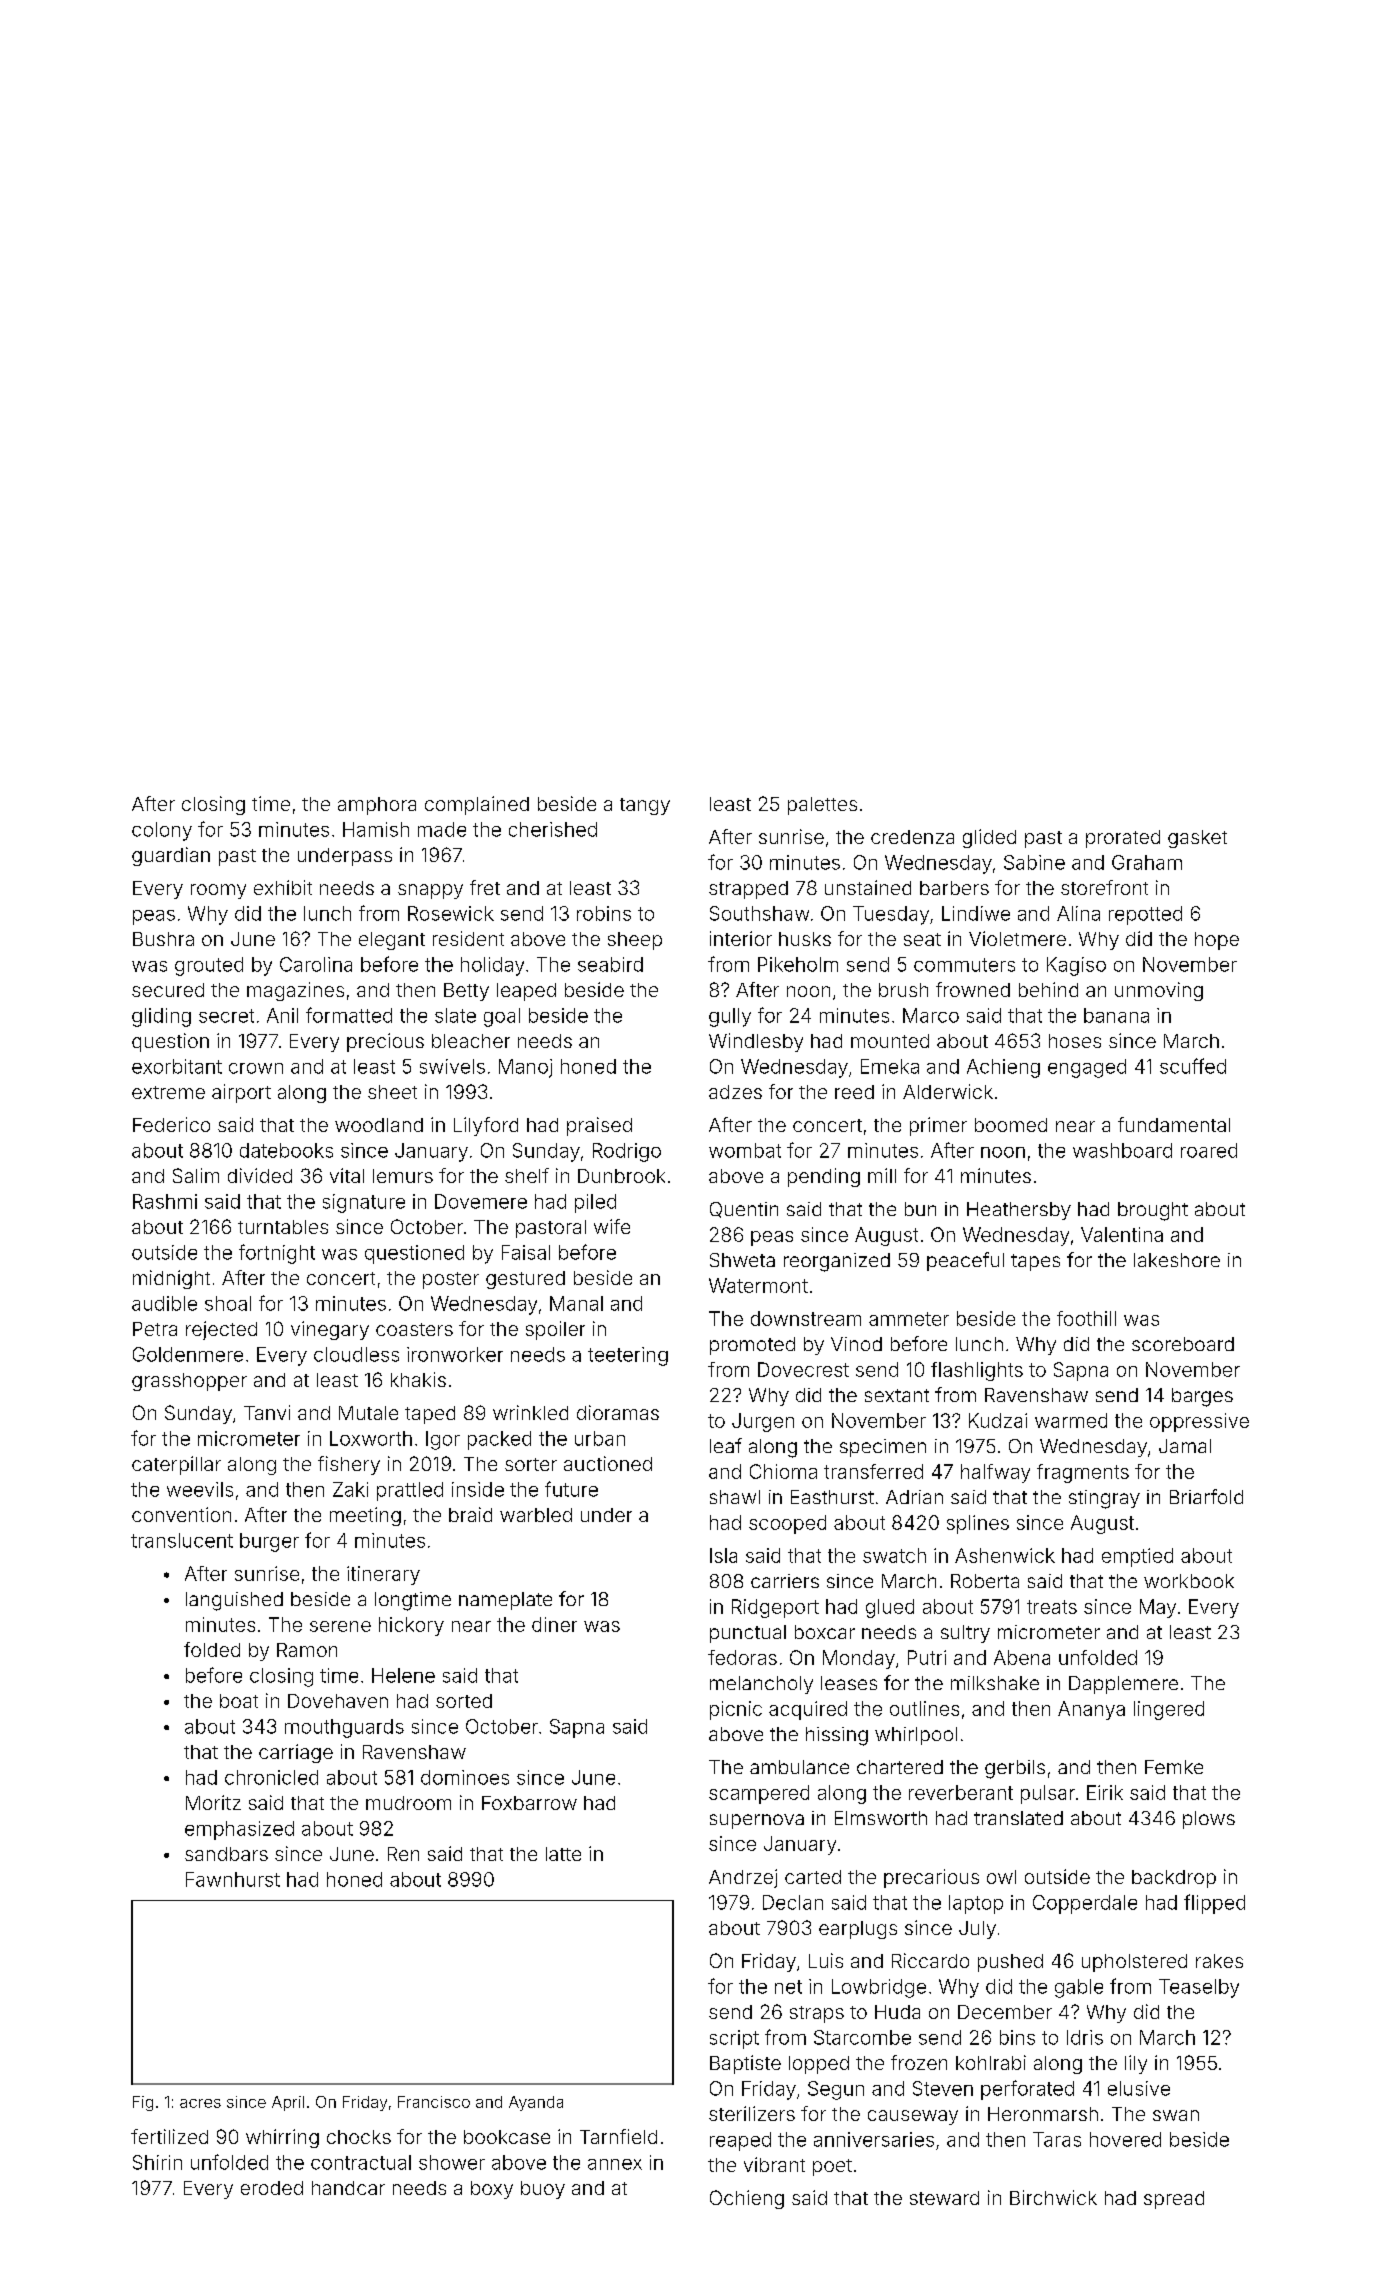 The width and height of the screenshot is (1382, 2276). Describe the element at coordinates (1137, 1557) in the screenshot. I see `emptied` at that location.
